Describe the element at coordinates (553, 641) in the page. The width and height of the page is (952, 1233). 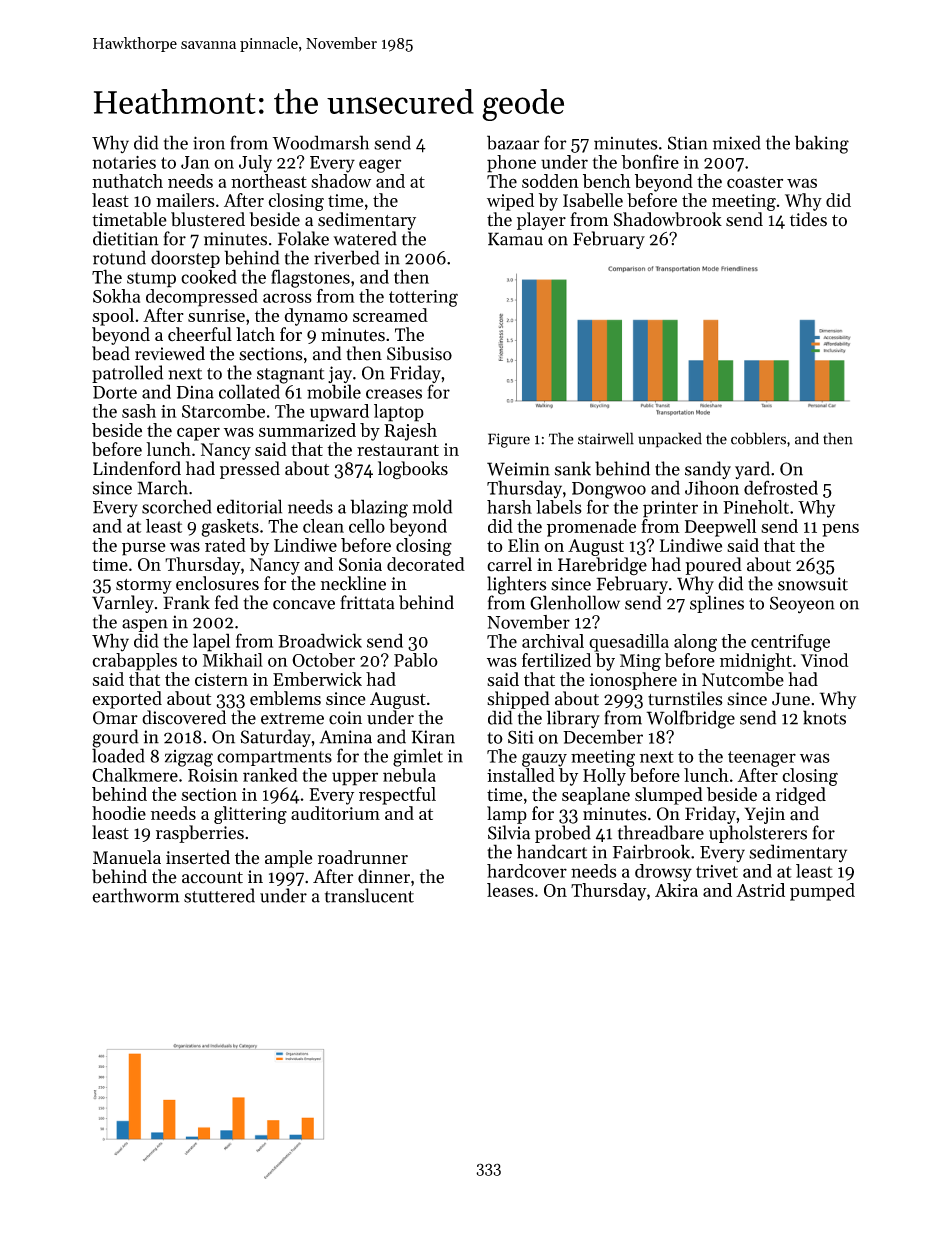
I see `archival` at that location.
